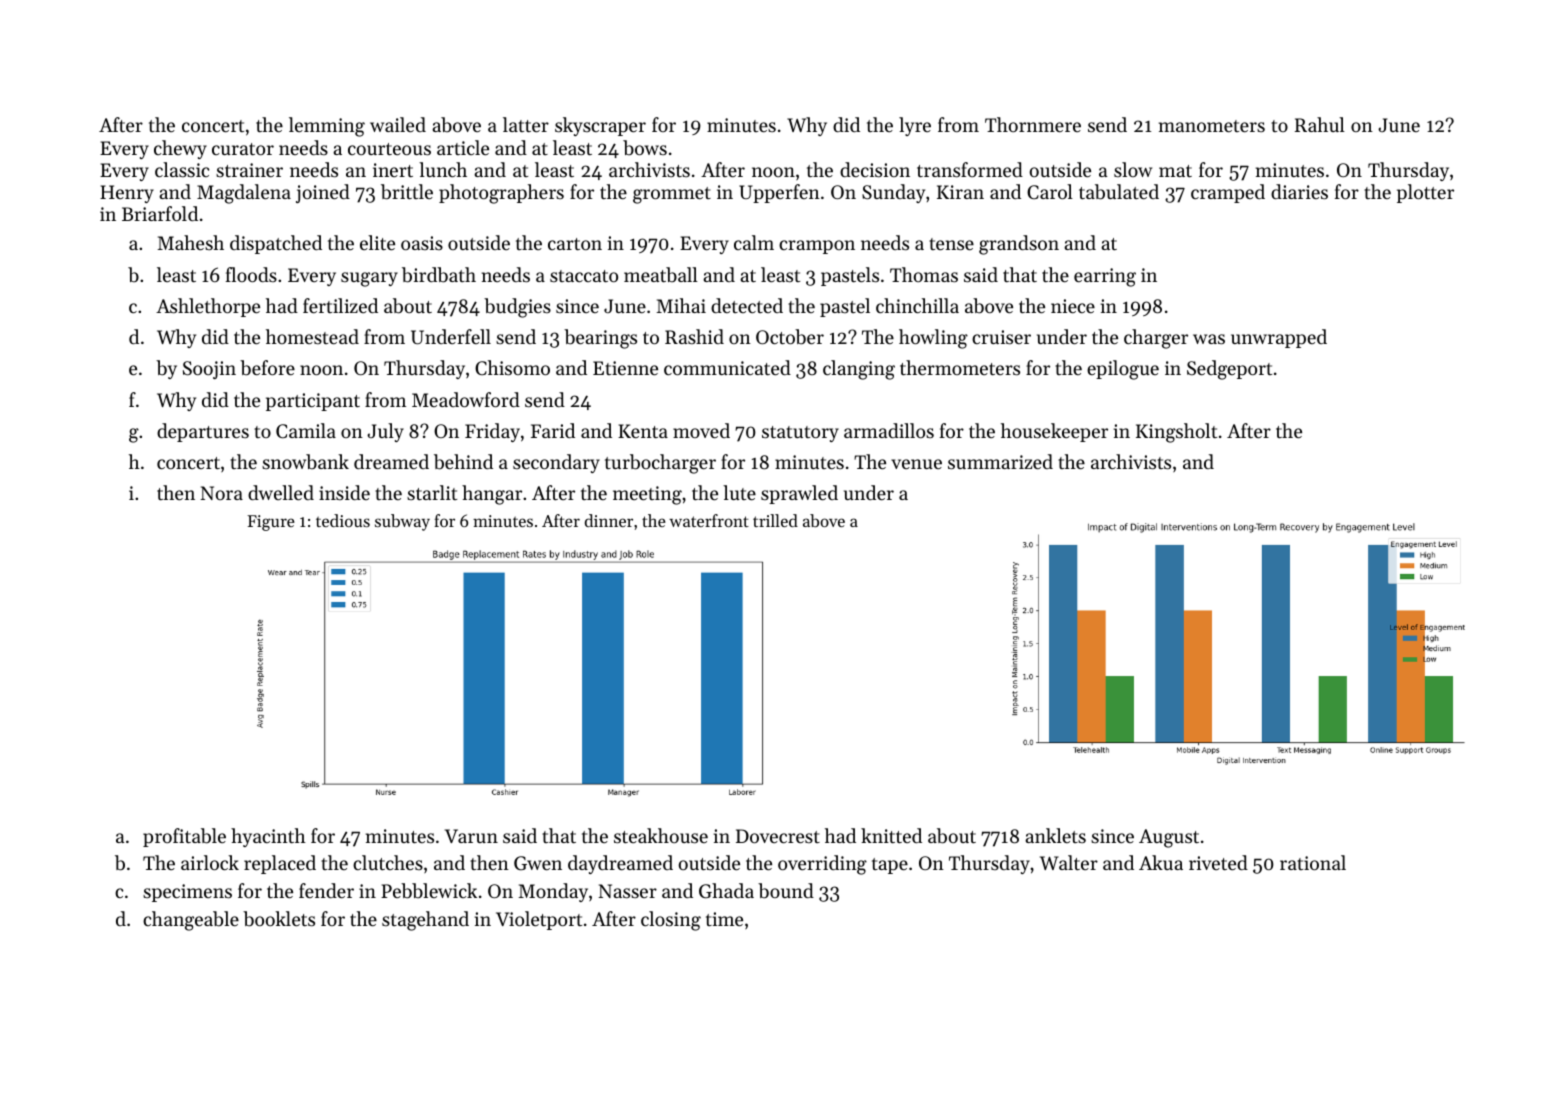 Image resolution: width=1554 pixels, height=1099 pixels. I want to click on grandson, so click(1019, 245).
